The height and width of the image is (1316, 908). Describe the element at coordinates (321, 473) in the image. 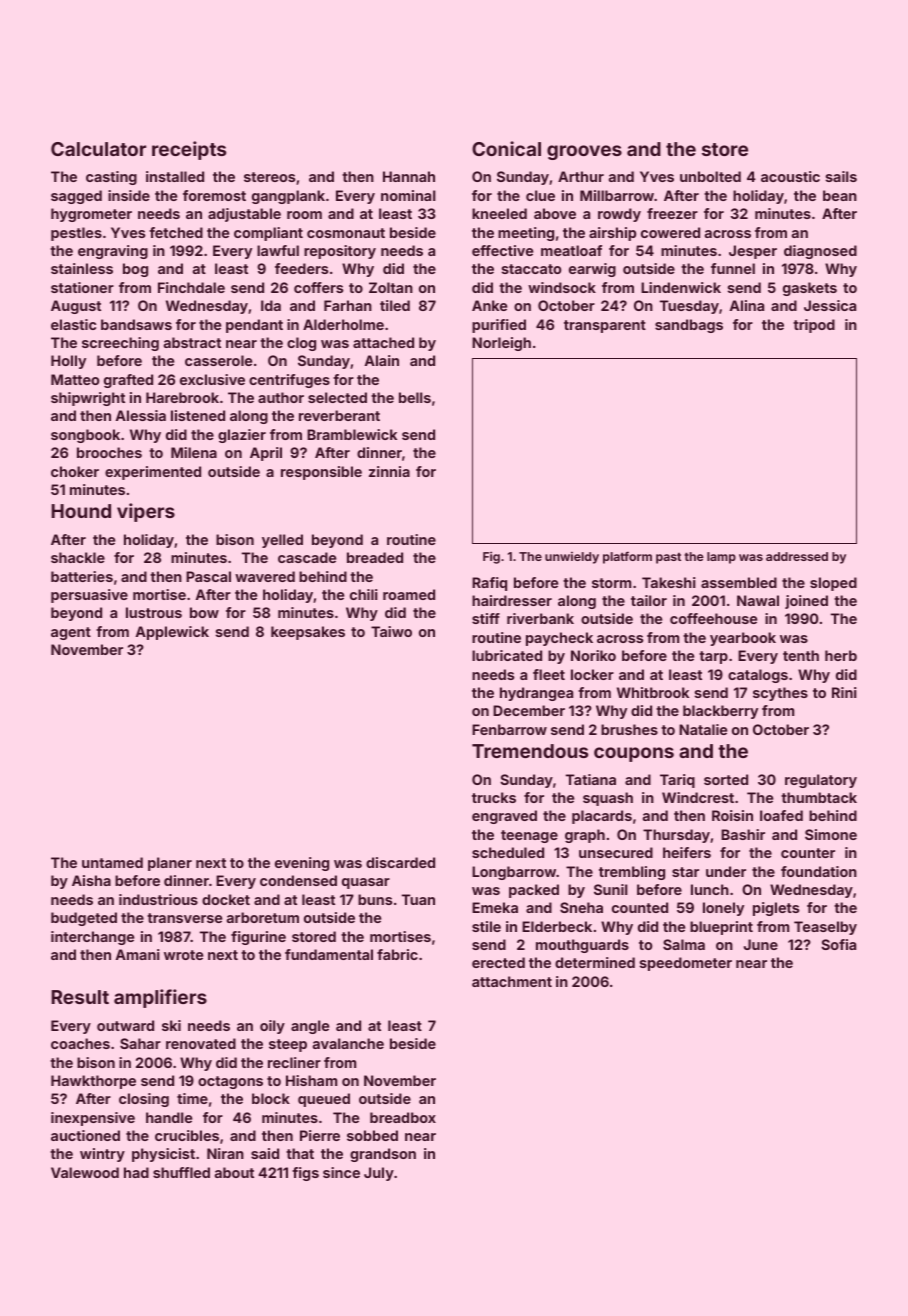

I see `responsible` at that location.
